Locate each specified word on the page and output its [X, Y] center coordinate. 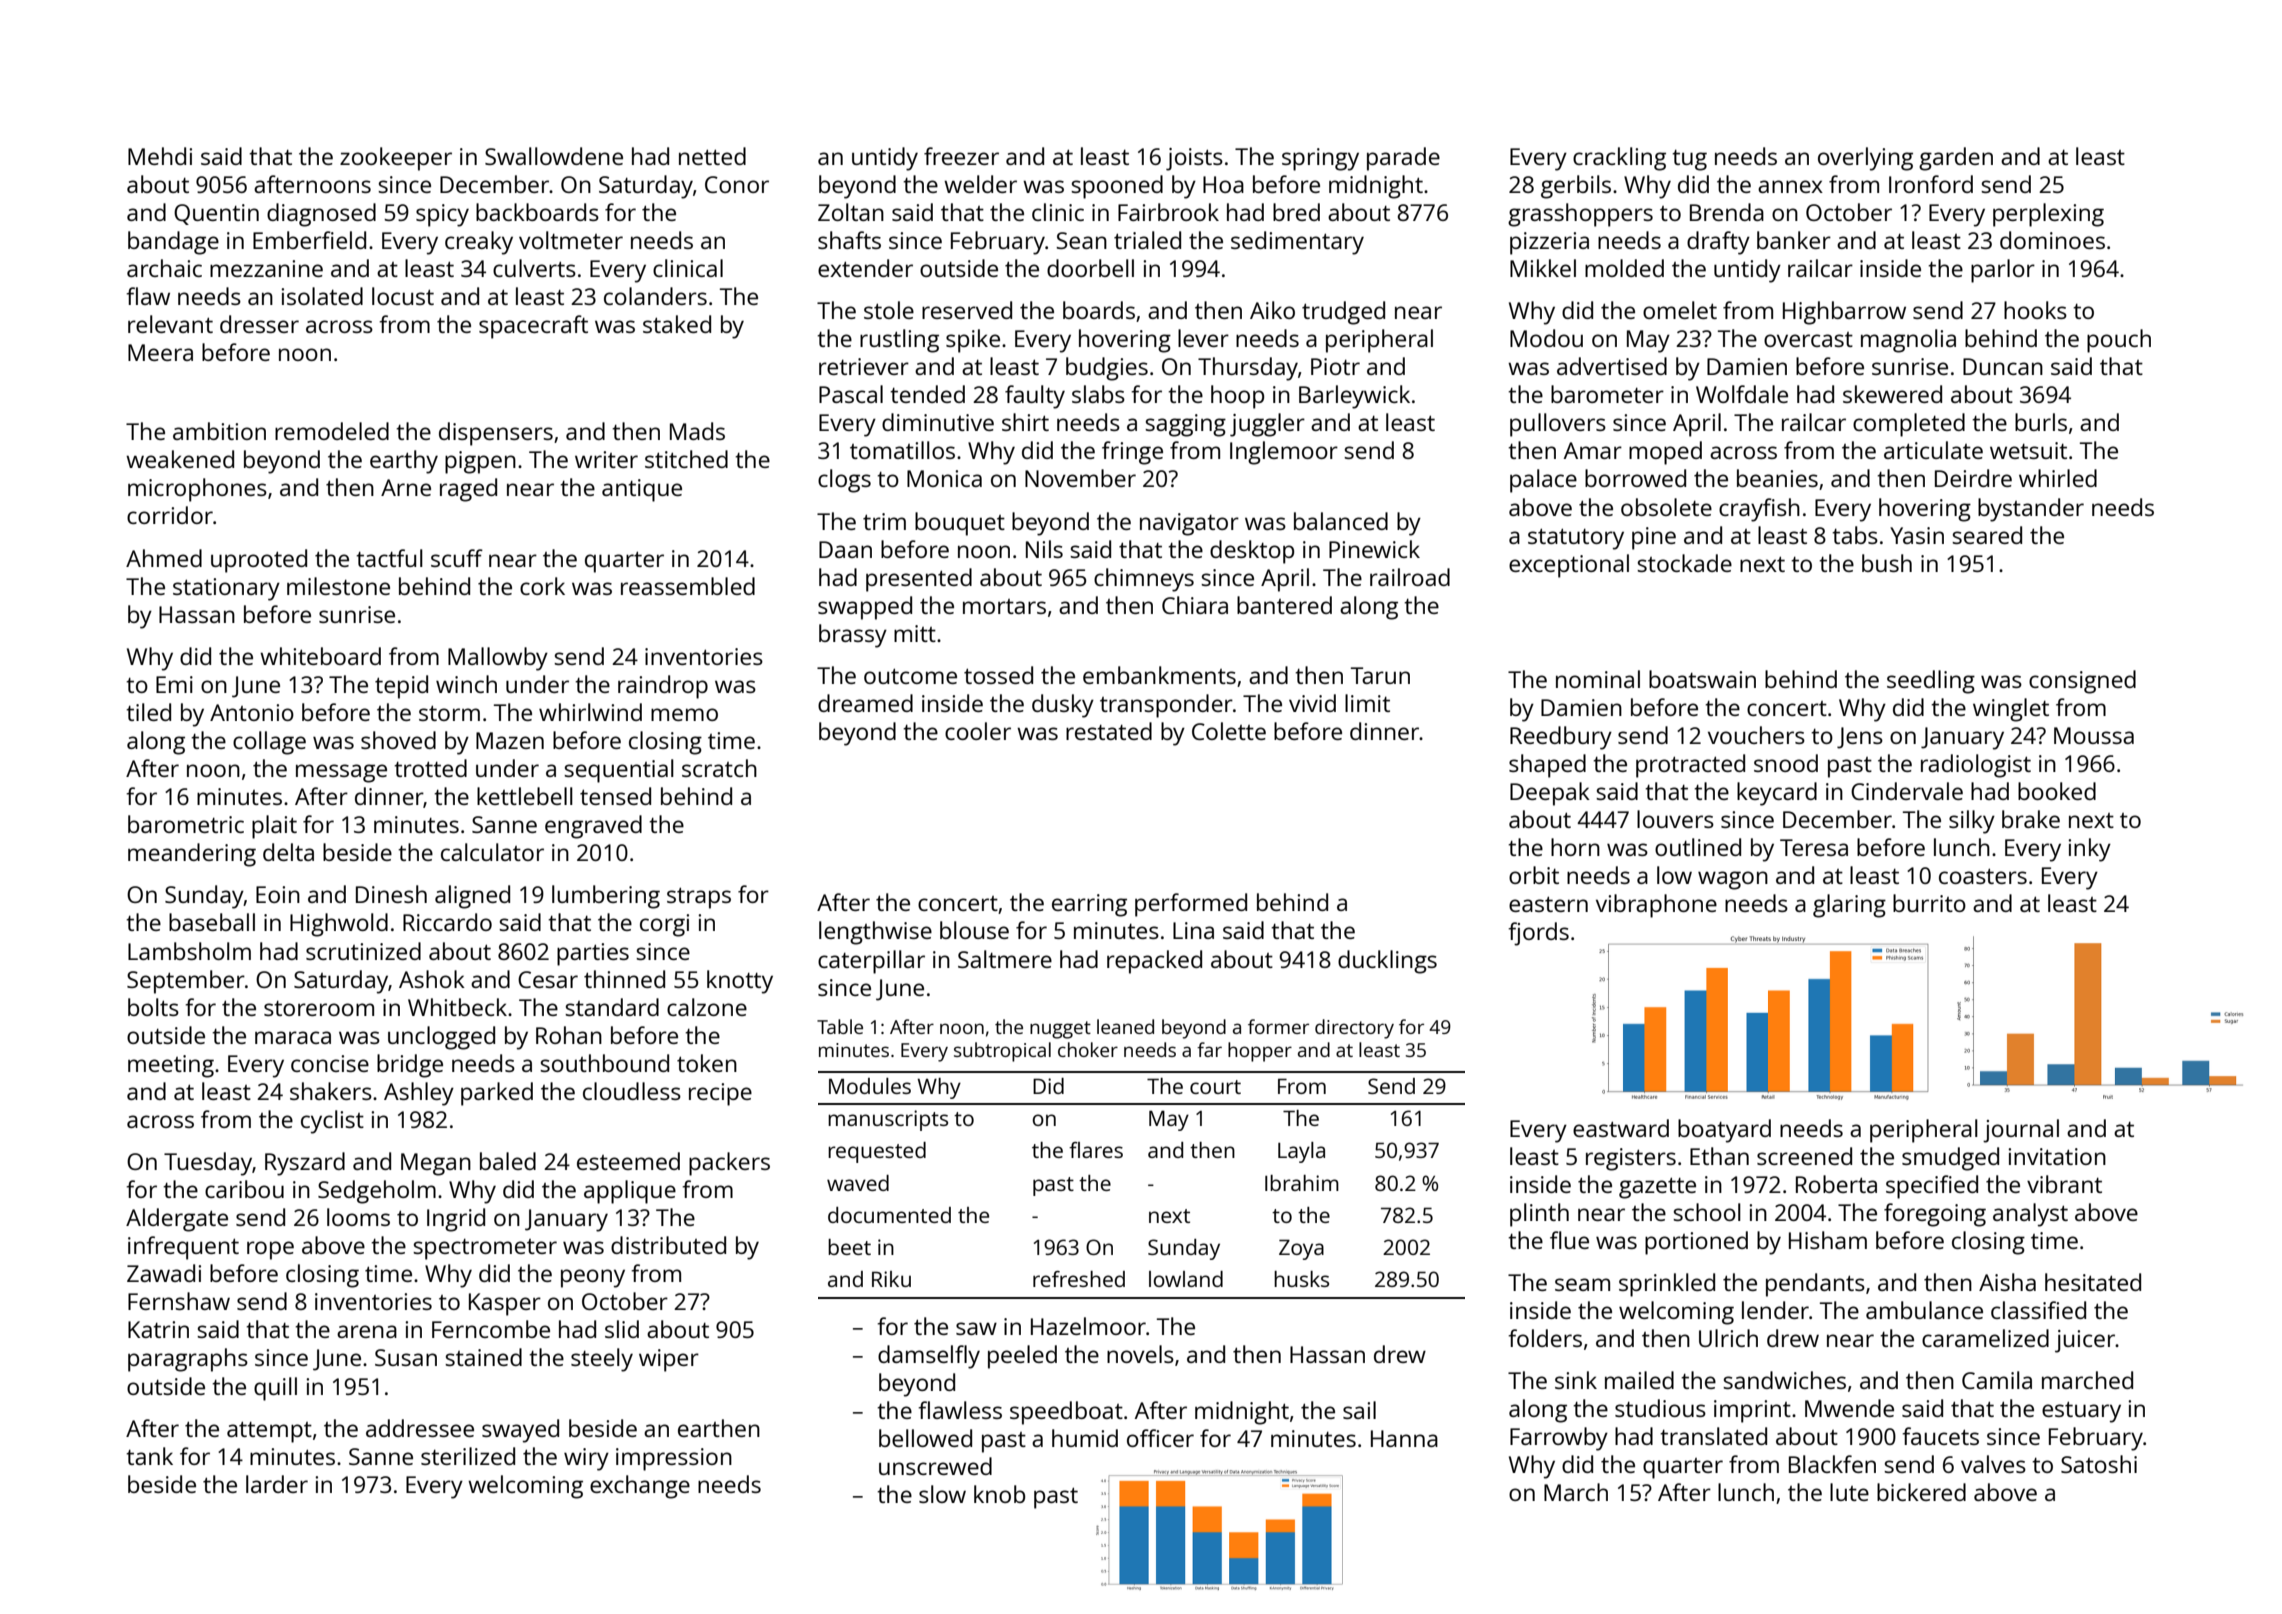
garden [1956, 159]
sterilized [468, 1456]
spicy [442, 215]
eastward [1621, 1128]
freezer [961, 156]
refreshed [1079, 1279]
